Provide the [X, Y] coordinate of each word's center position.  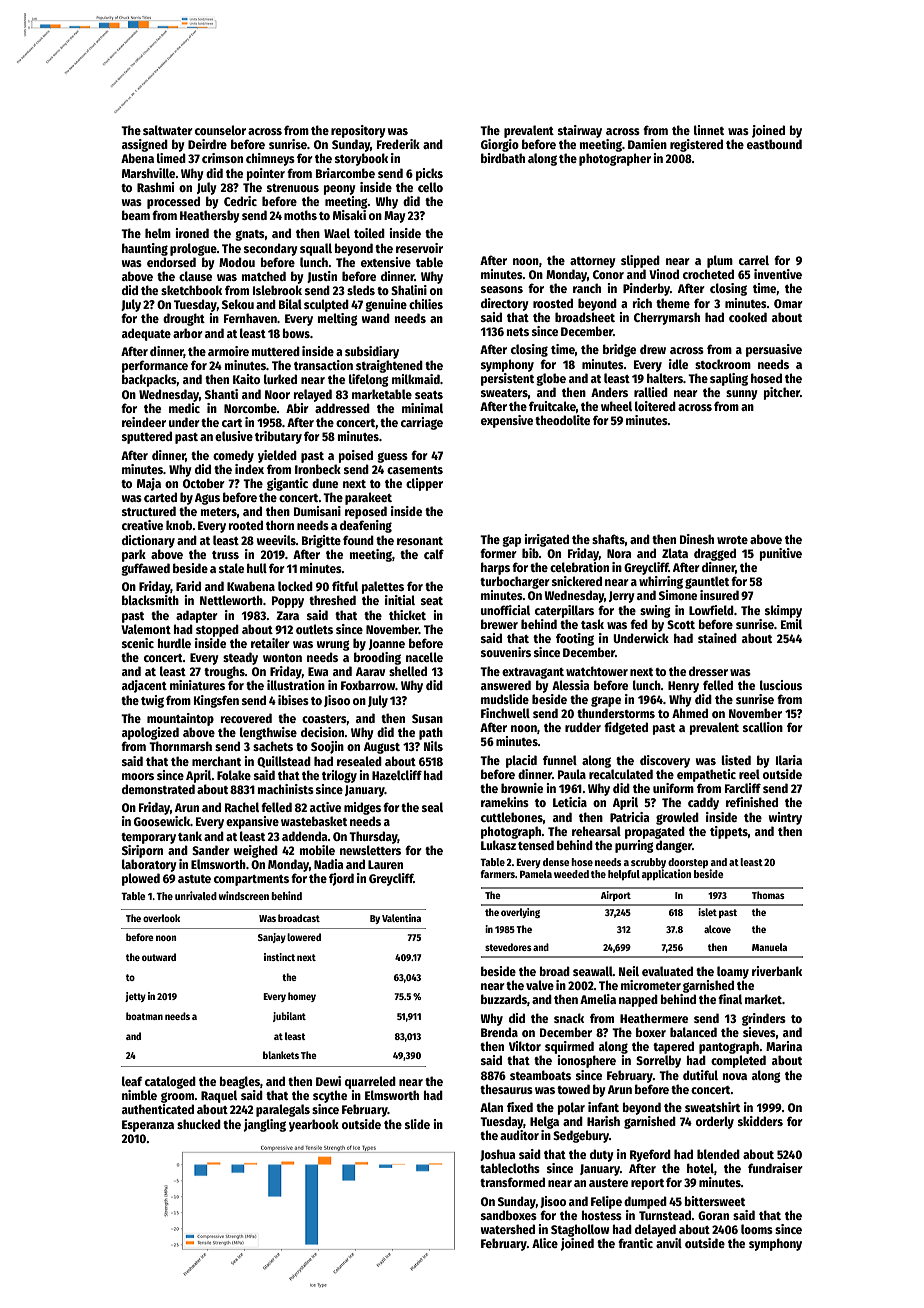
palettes [383, 587]
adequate [146, 334]
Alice [545, 1243]
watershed [508, 1229]
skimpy [783, 611]
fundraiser [775, 1168]
